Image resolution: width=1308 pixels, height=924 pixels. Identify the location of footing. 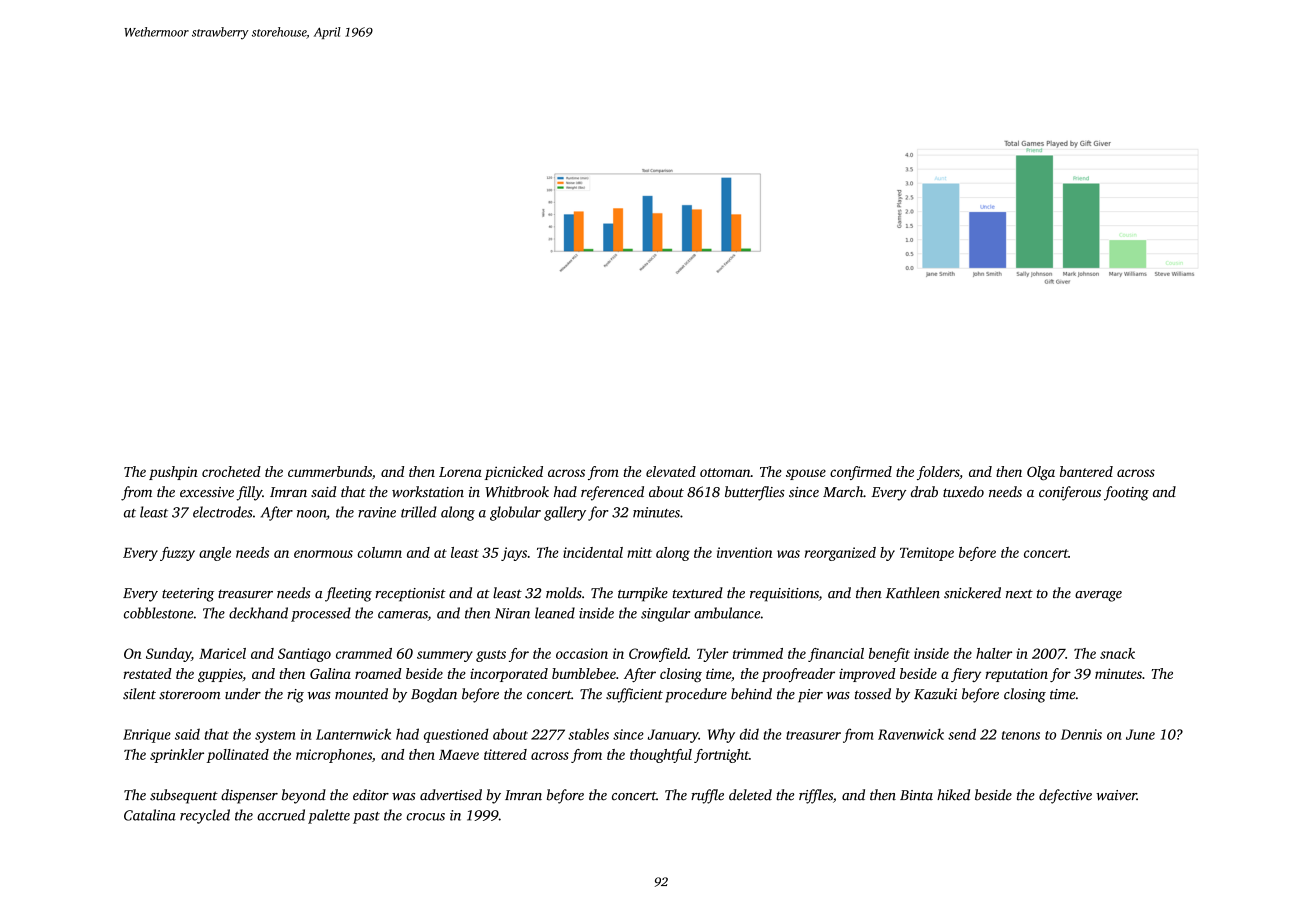
(1126, 493).
